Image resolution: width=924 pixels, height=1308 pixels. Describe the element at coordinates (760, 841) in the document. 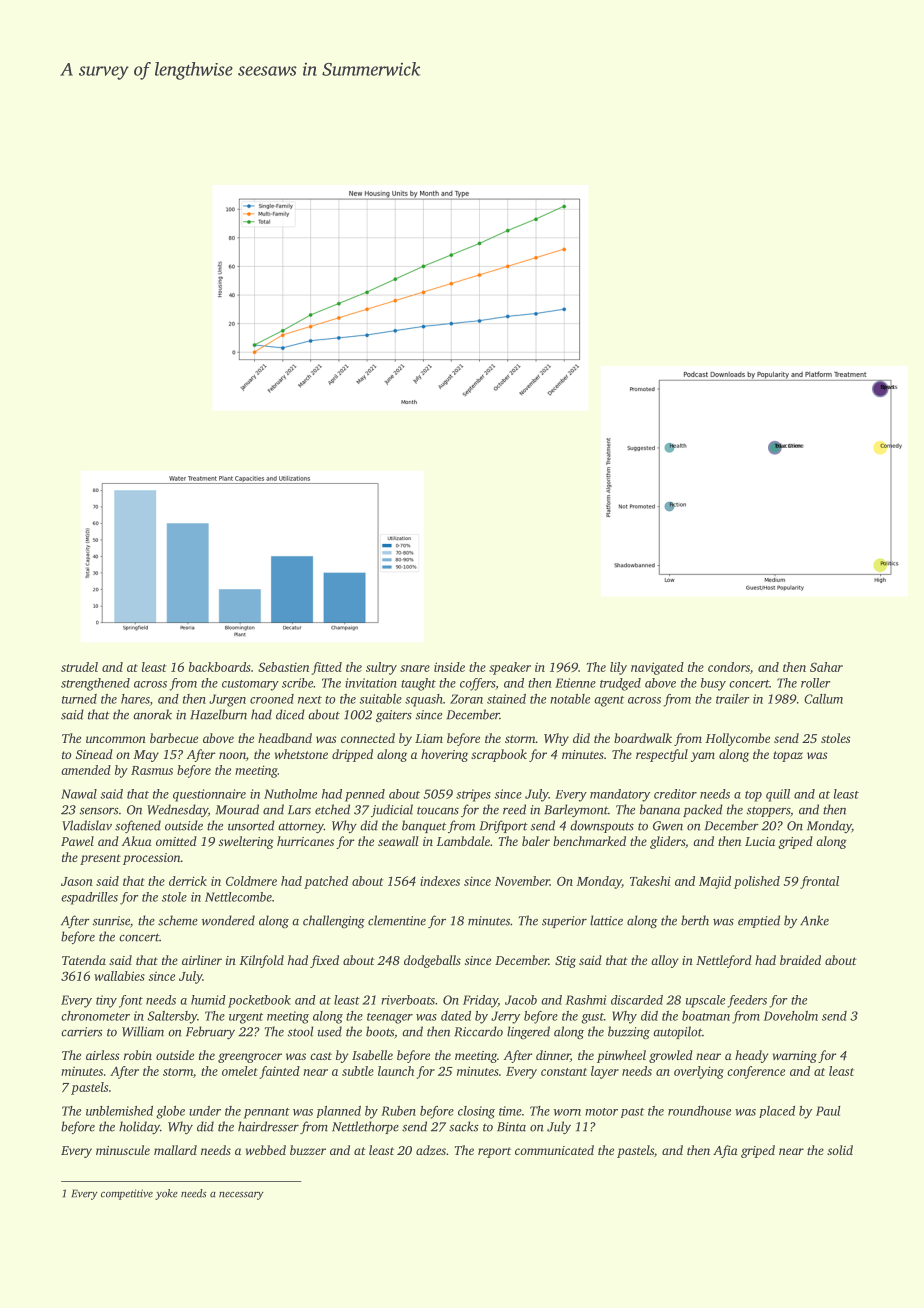

I see `Lucia` at that location.
